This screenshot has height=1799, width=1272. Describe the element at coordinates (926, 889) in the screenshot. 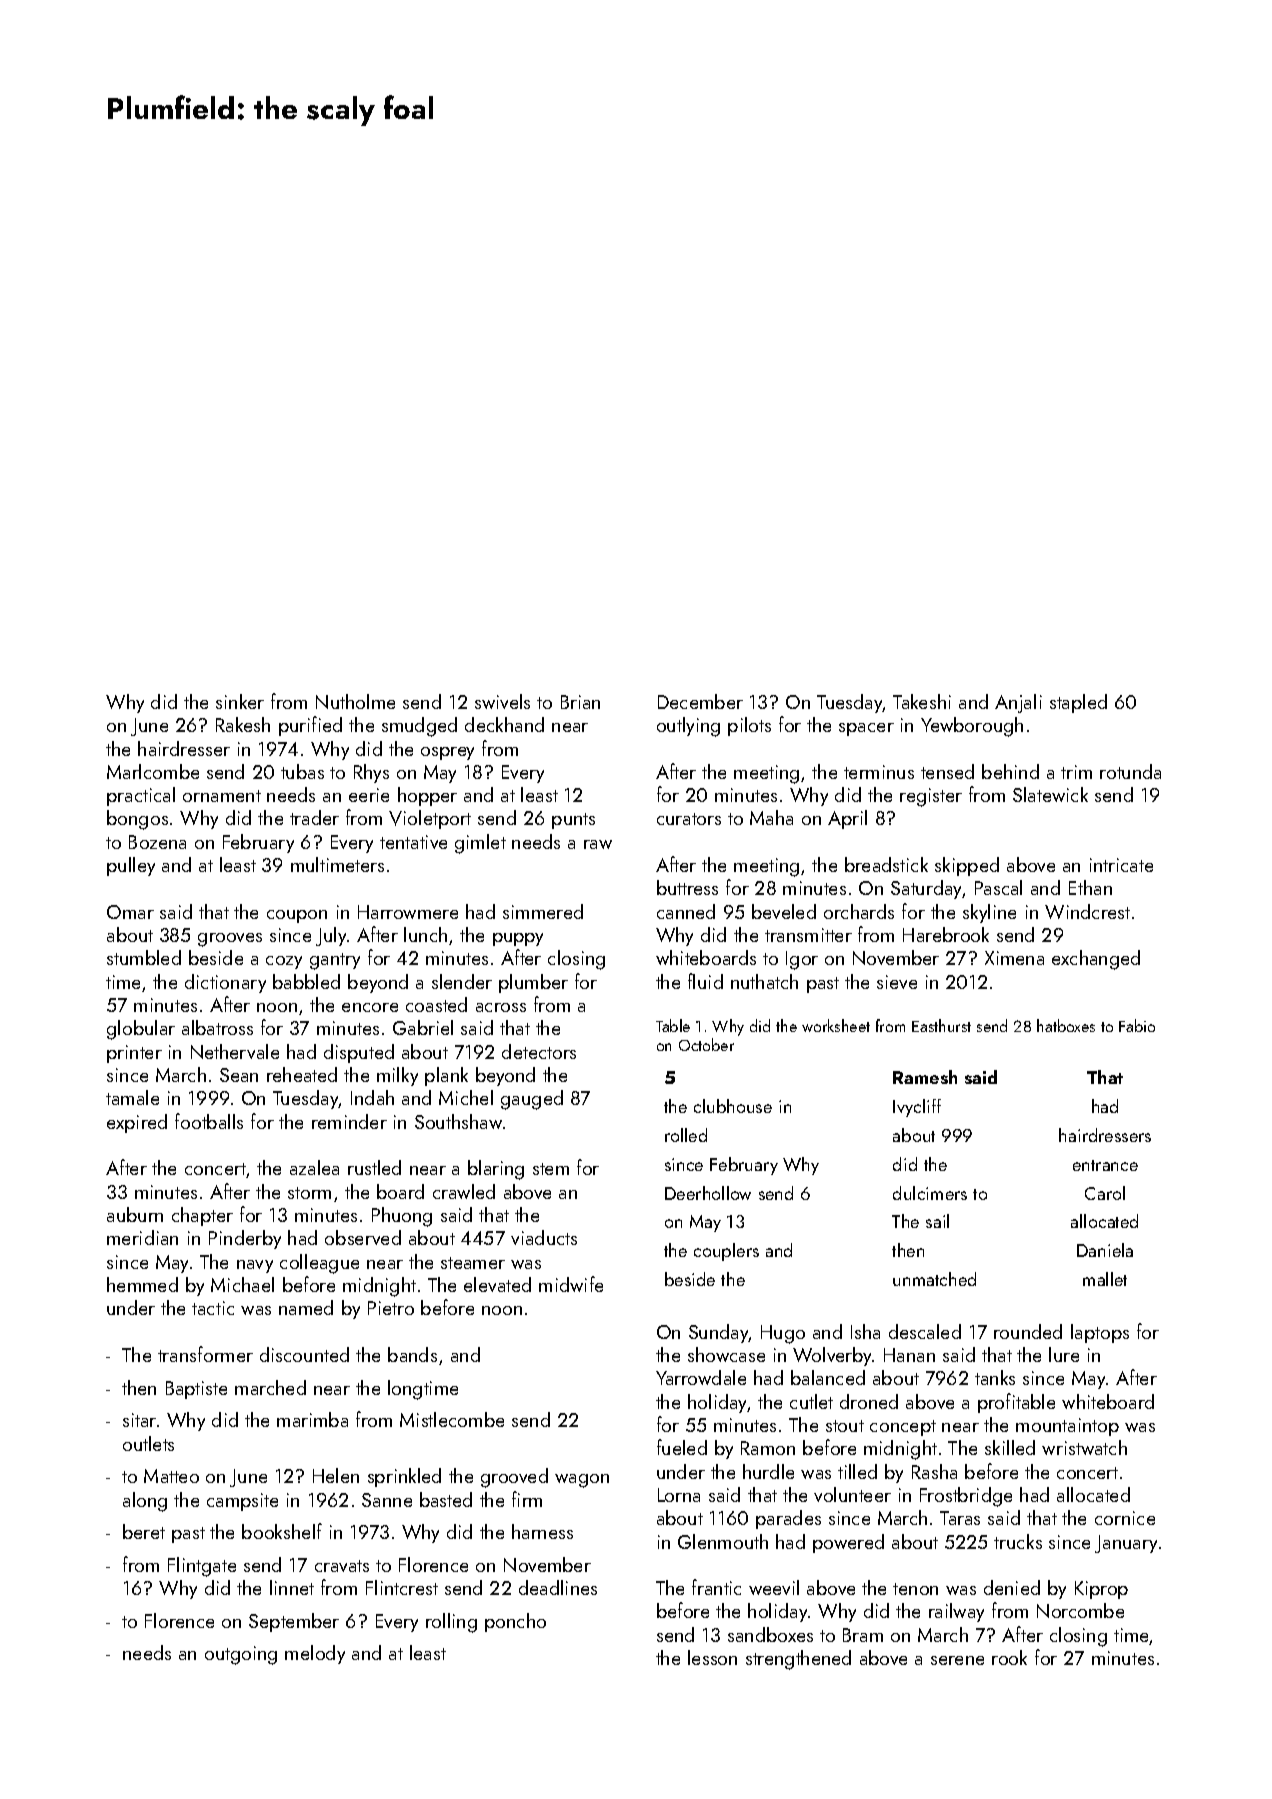

I see `Saturday` at that location.
